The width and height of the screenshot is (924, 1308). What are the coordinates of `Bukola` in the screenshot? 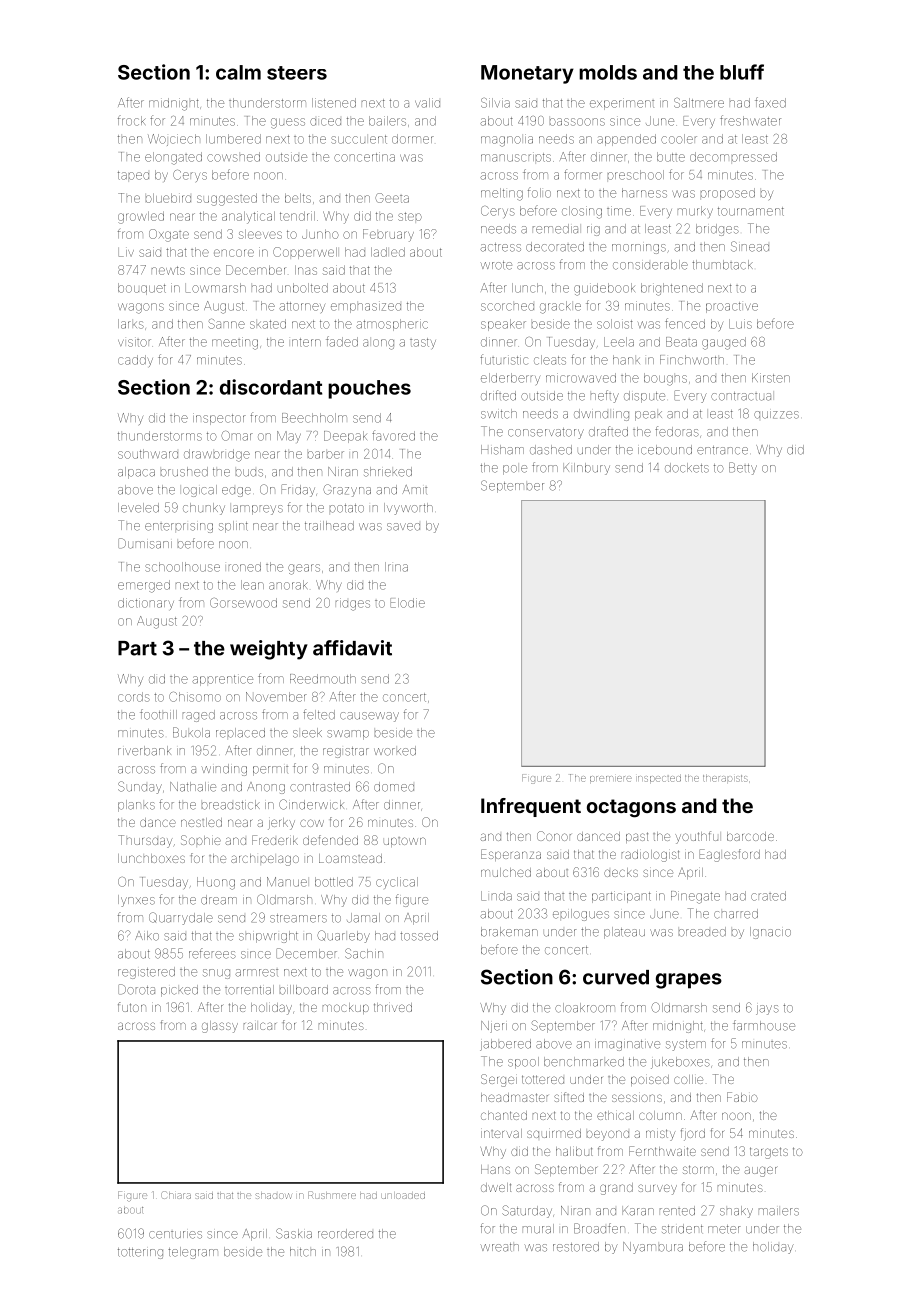 It's located at (191, 732).
